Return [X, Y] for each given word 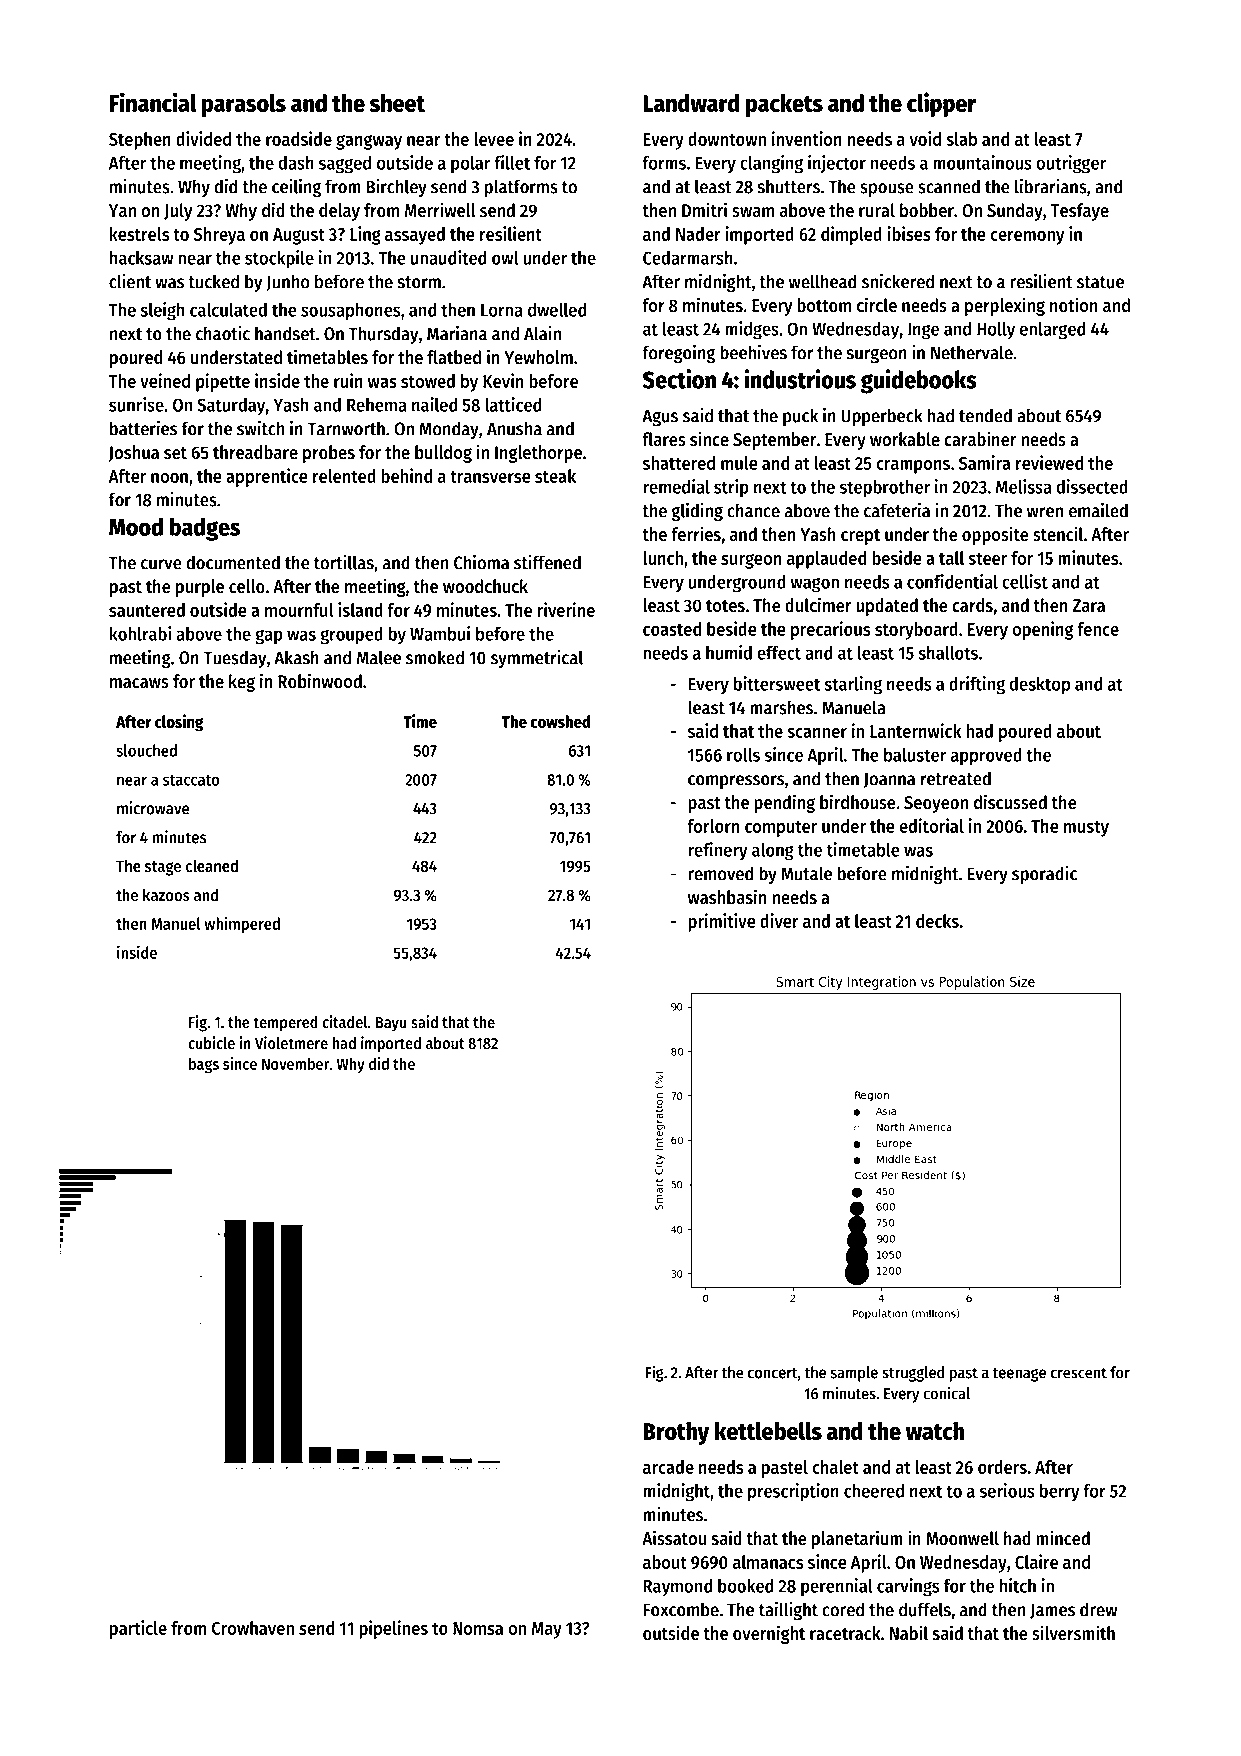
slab [961, 139]
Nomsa [478, 1628]
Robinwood [320, 680]
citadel [345, 1021]
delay [339, 212]
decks [937, 921]
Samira [985, 462]
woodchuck [485, 586]
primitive [722, 922]
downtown [727, 139]
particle [138, 1629]
